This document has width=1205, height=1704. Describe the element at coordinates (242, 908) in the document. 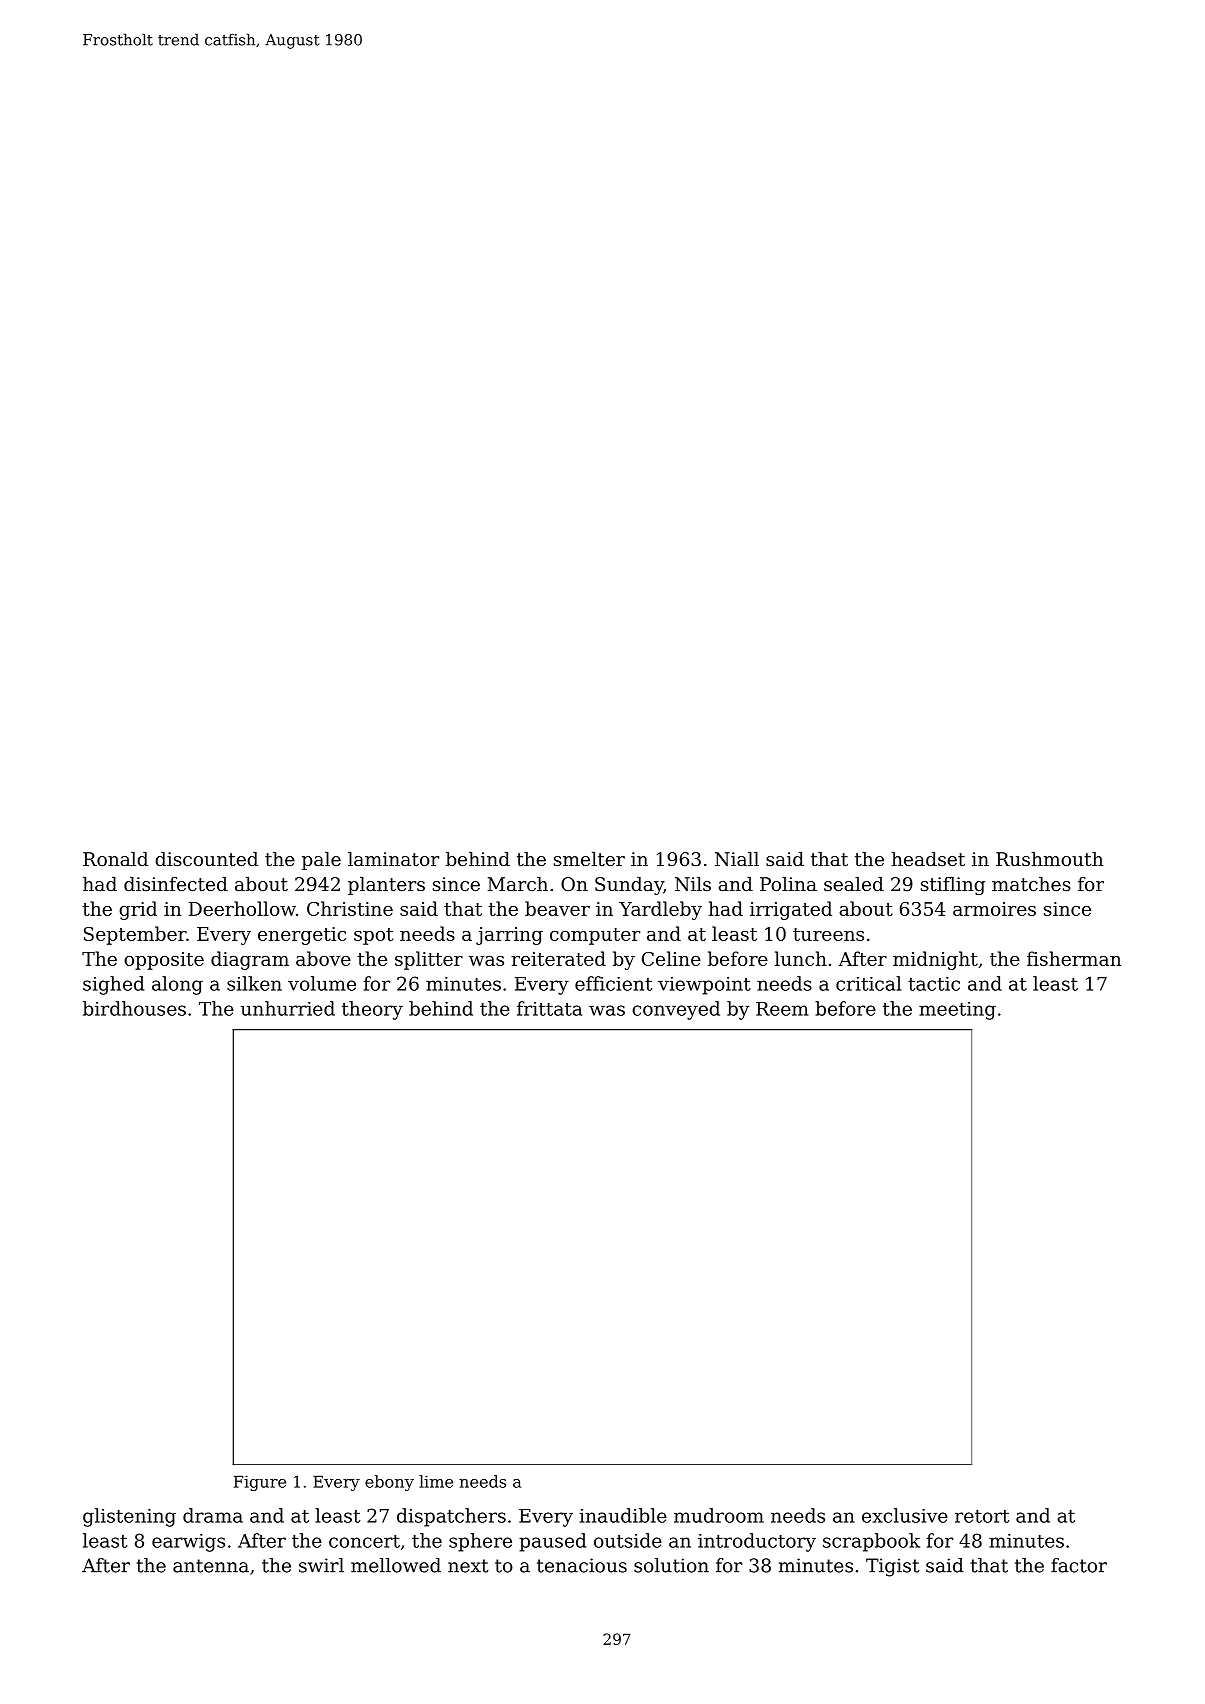

I see `Deerhollow` at that location.
